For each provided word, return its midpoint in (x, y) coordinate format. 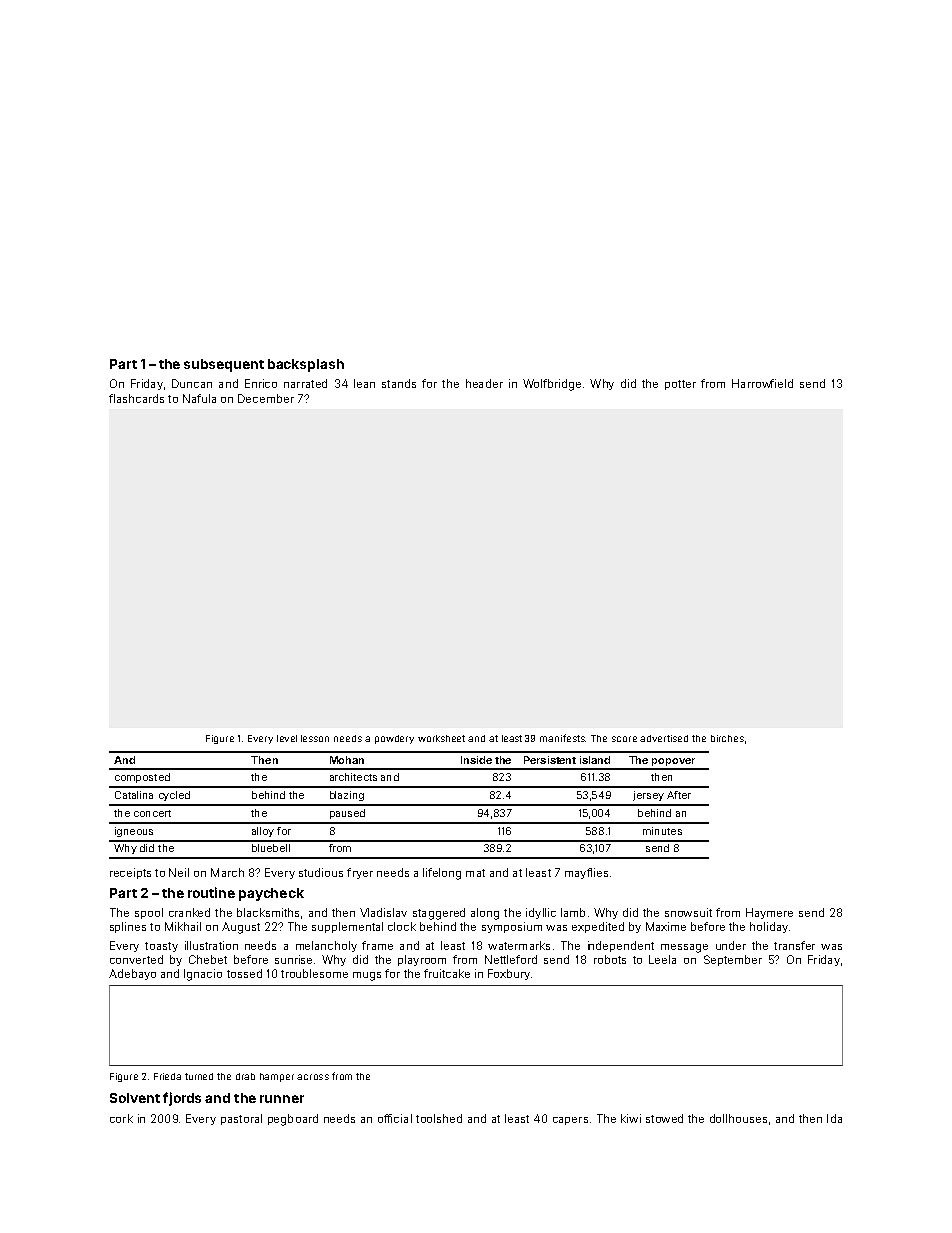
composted (142, 778)
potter (680, 385)
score (624, 739)
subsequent (224, 365)
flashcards (136, 398)
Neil (179, 872)
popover (673, 762)
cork (121, 1118)
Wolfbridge (552, 385)
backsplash (306, 365)
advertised (664, 738)
